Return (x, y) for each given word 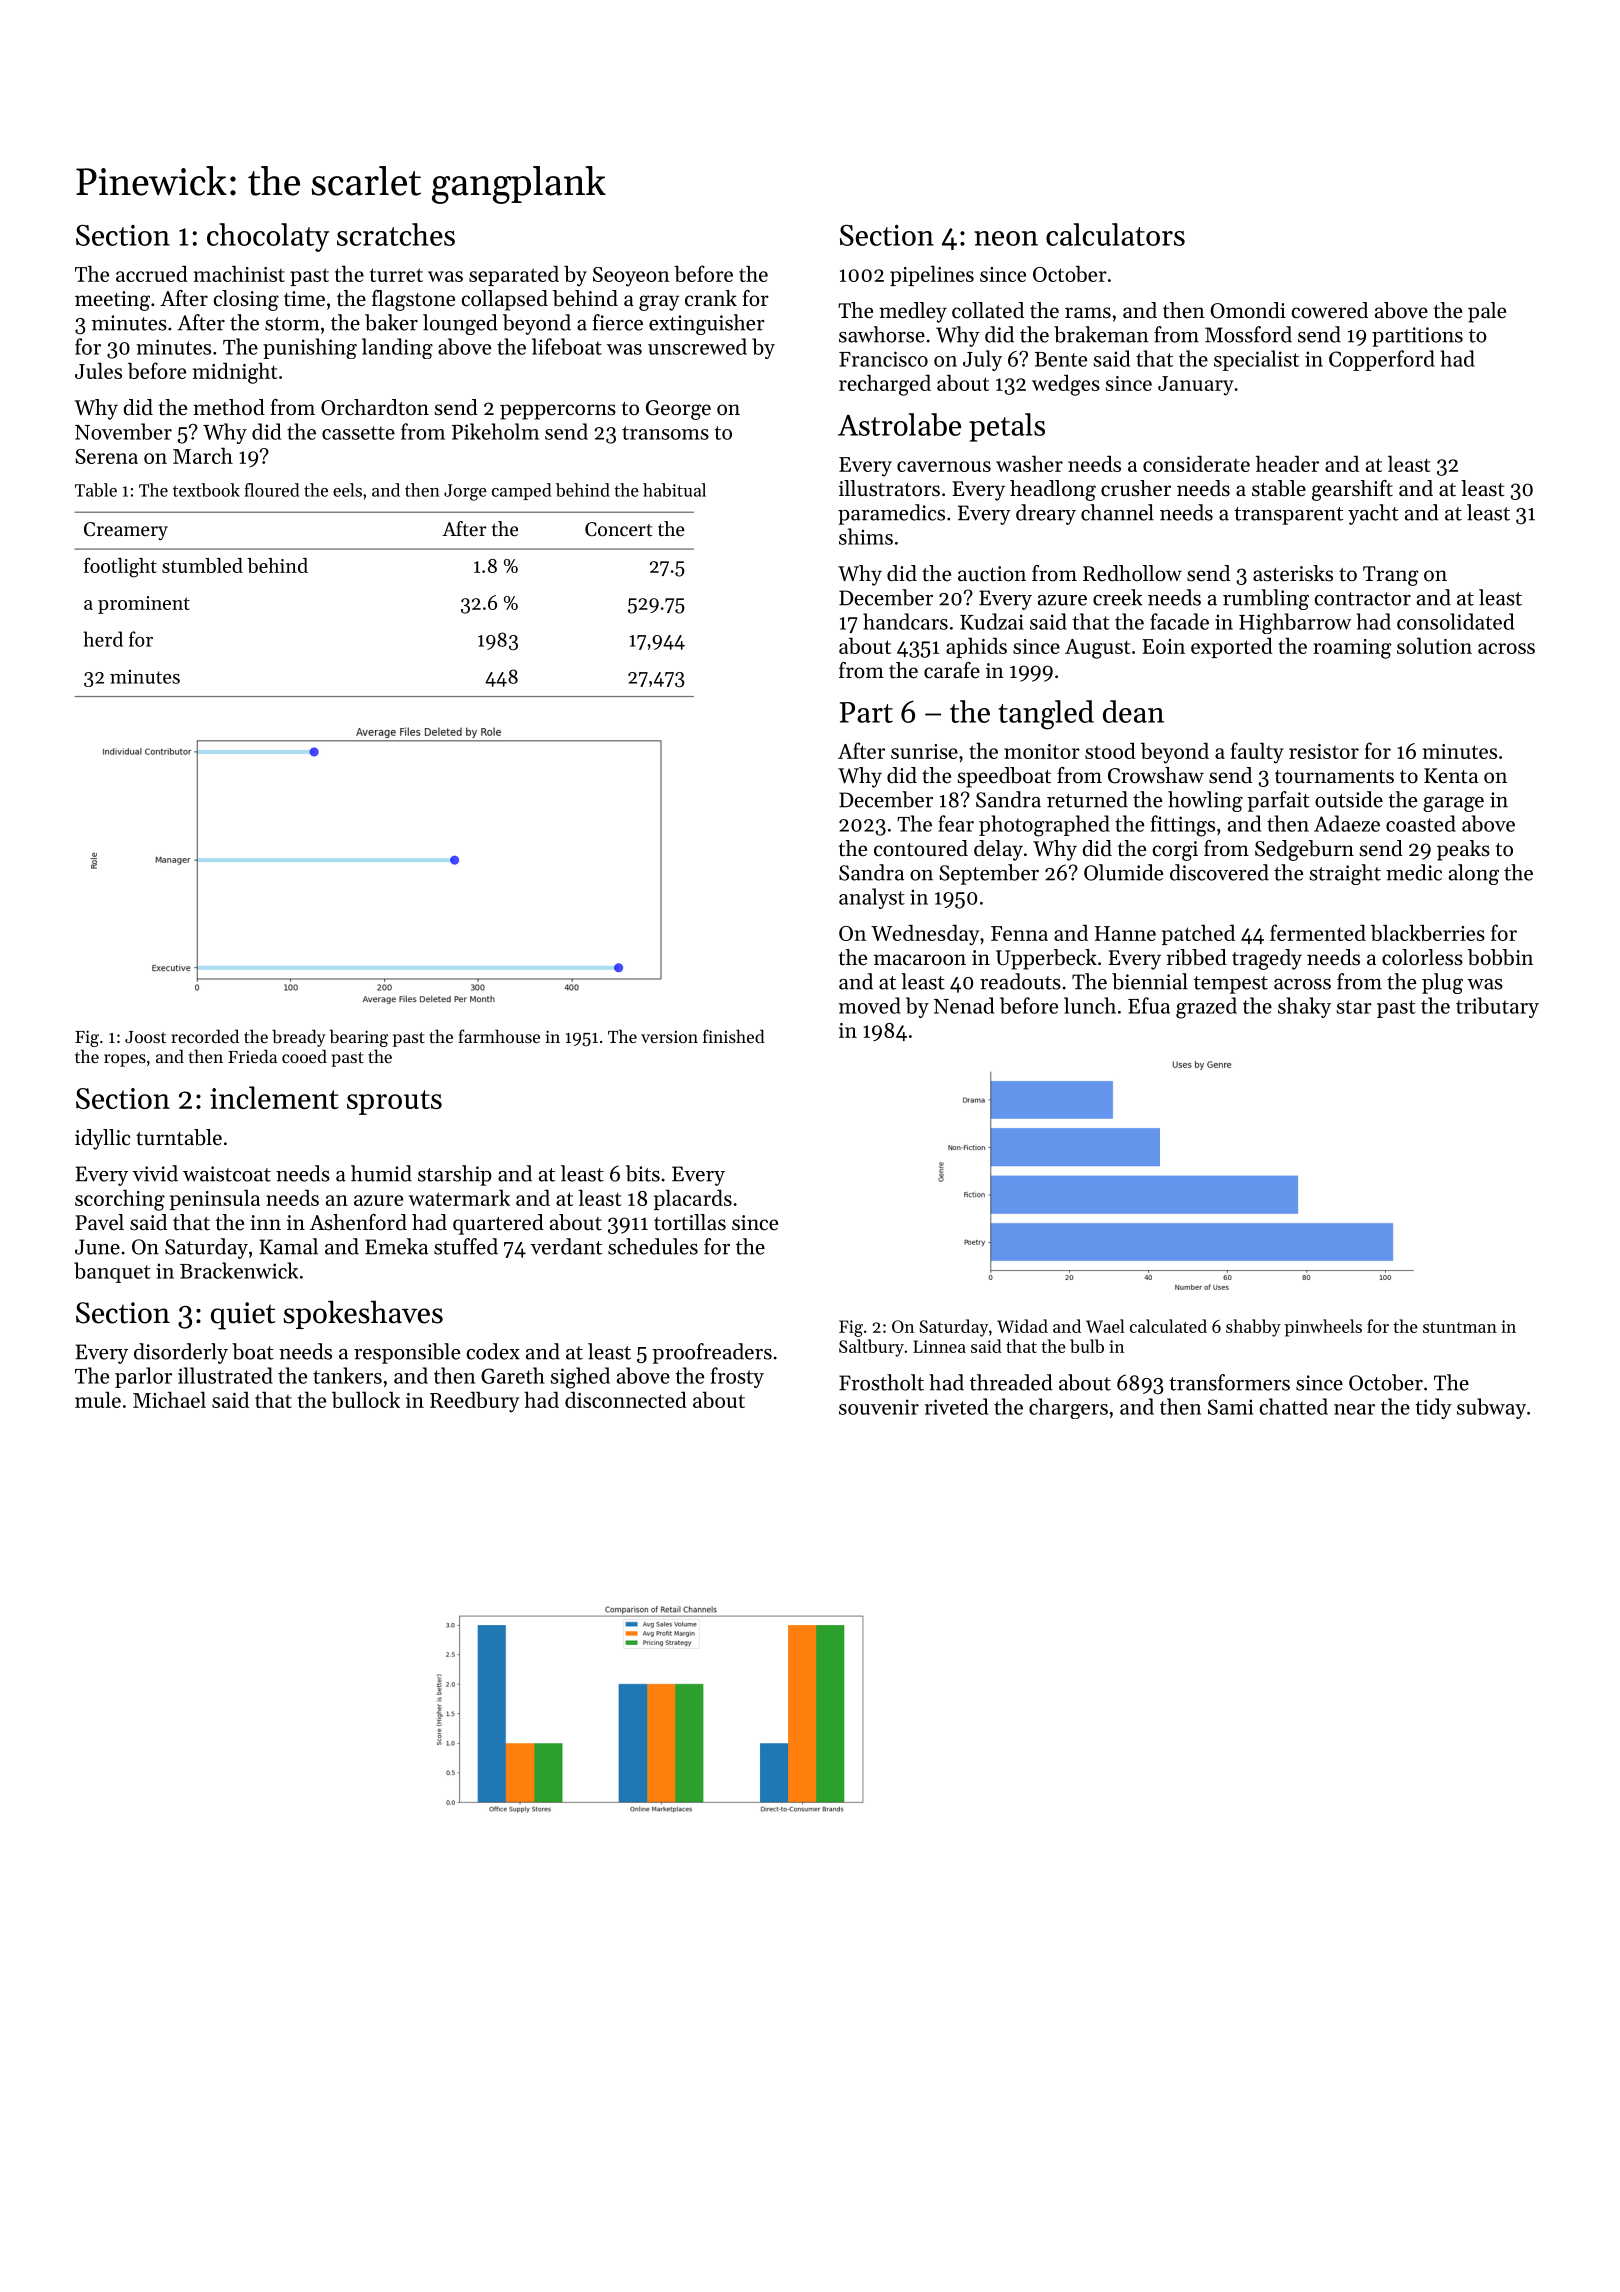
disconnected (626, 1399)
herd (103, 639)
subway (1491, 1408)
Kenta (1451, 776)
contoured (921, 848)
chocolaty (268, 237)
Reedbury (474, 1402)
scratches (396, 234)
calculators (1115, 234)
